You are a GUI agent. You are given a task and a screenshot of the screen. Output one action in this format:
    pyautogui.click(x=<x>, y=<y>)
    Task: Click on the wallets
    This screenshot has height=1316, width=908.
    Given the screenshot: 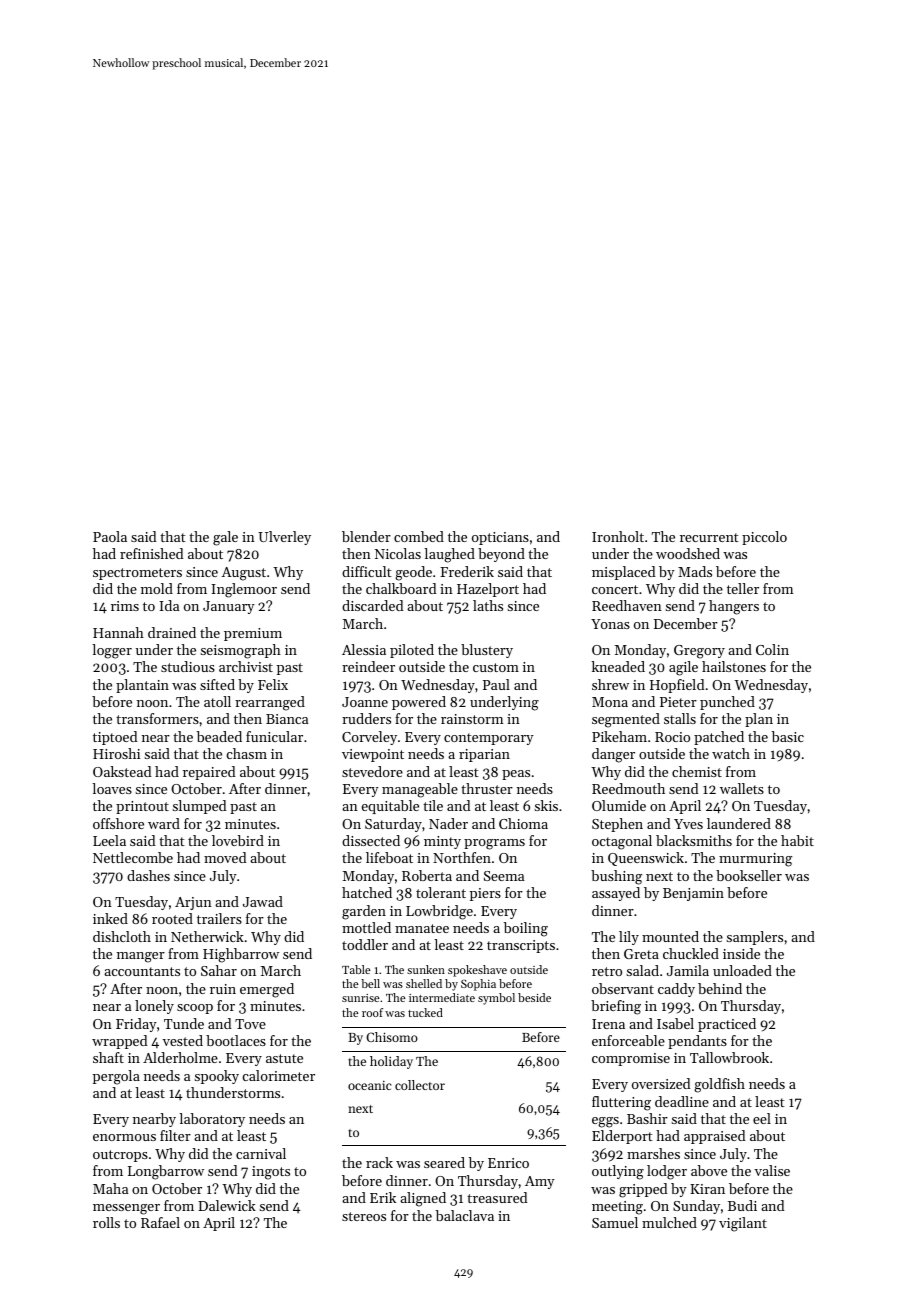 What is the action you would take?
    pyautogui.click(x=742, y=788)
